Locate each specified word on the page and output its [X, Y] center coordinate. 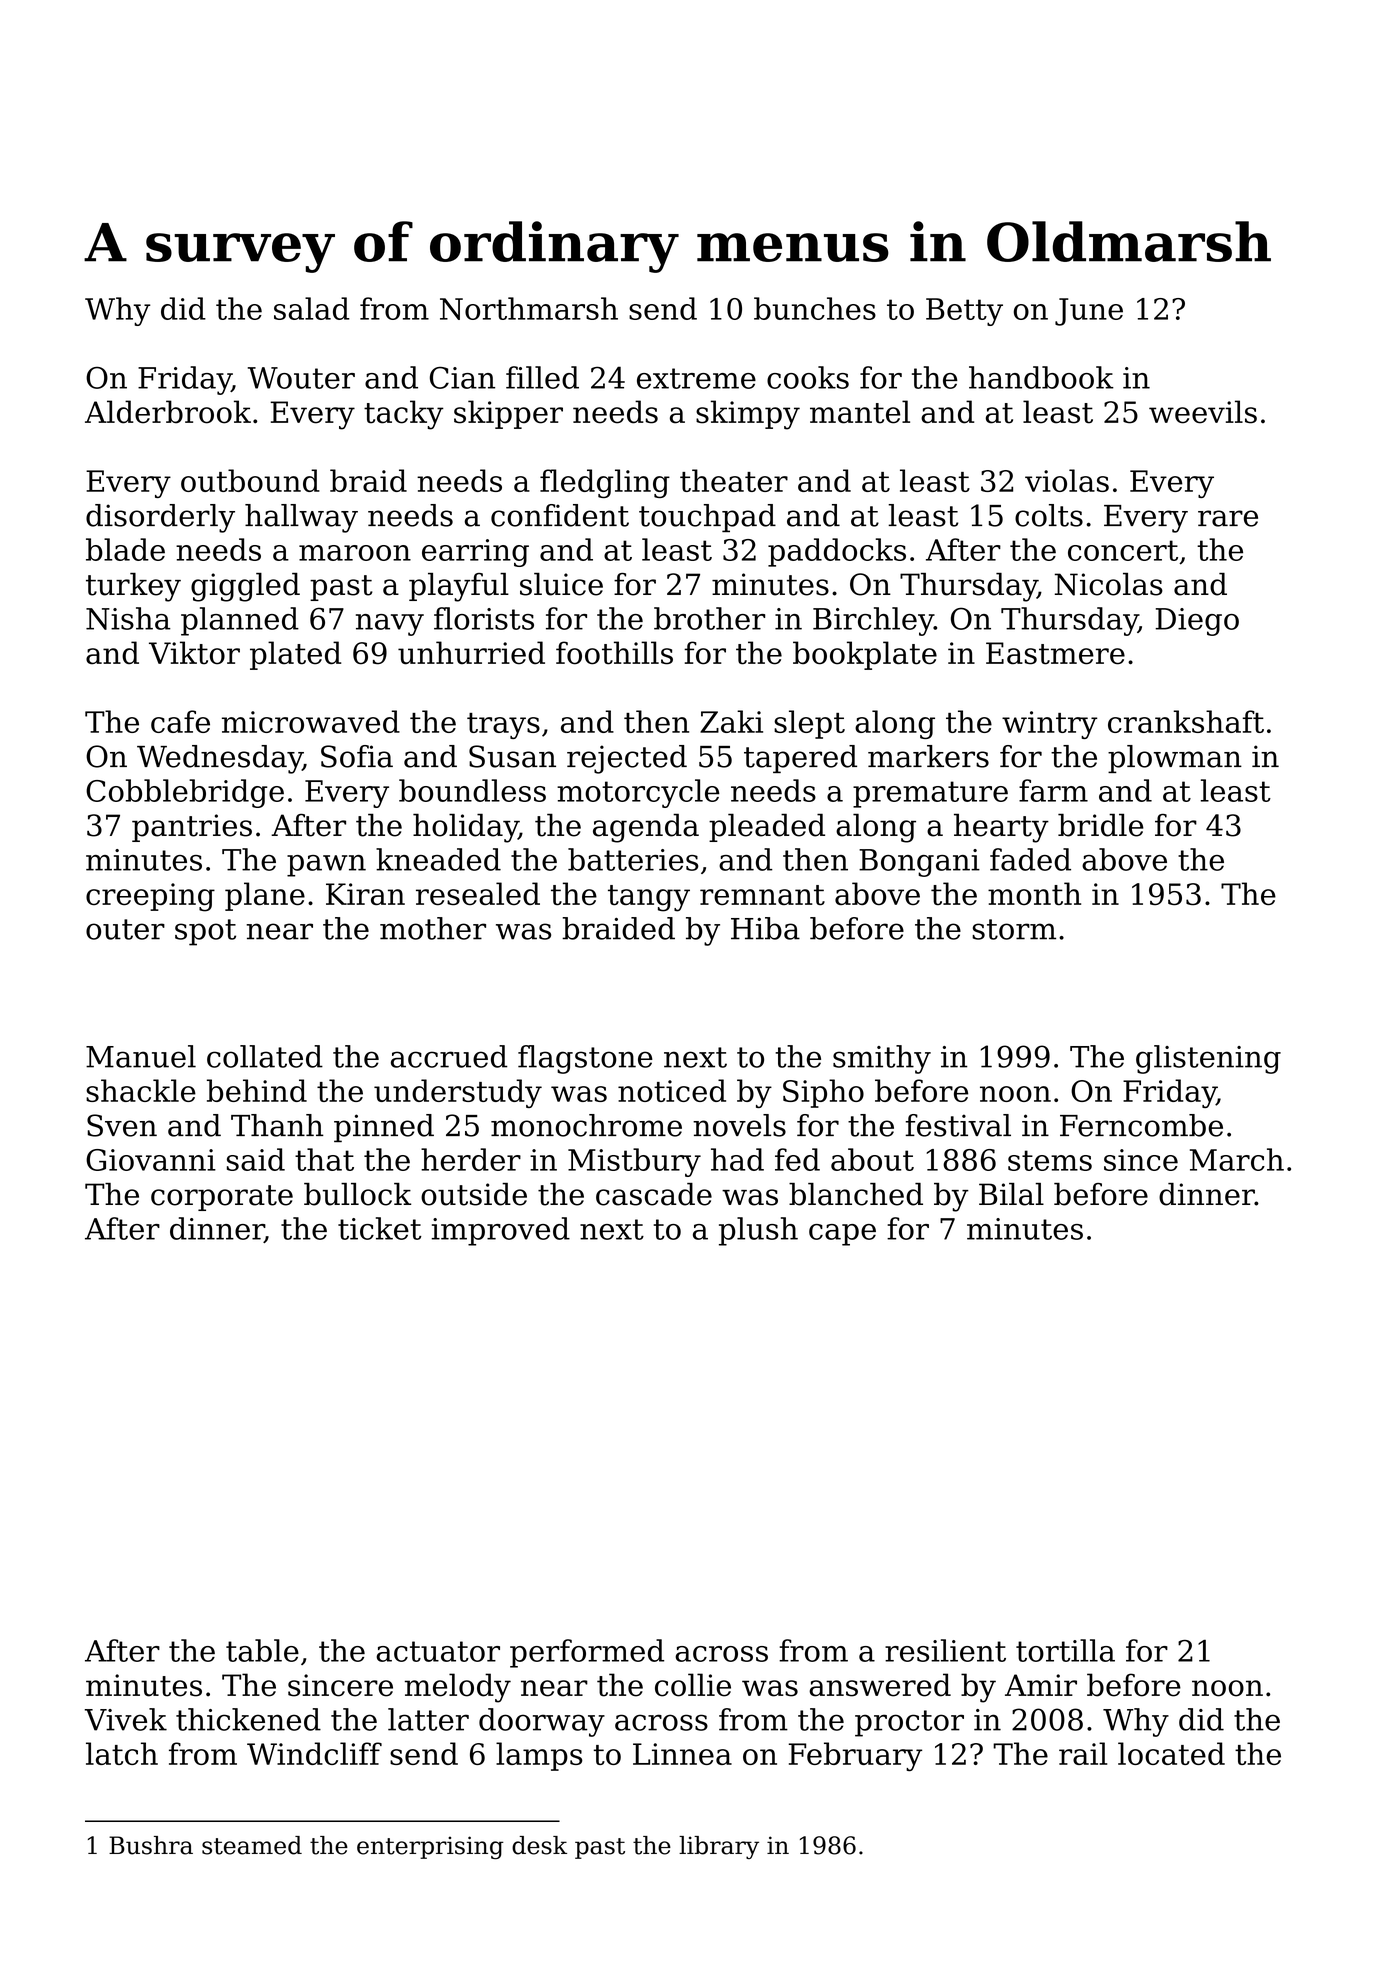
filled [542, 377]
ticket [379, 1228]
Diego [1197, 622]
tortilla [1065, 1650]
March [1237, 1159]
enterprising [430, 1847]
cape [842, 1235]
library [719, 1847]
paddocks [837, 552]
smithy [882, 1059]
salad [312, 308]
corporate [222, 1198]
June [1089, 312]
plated [295, 655]
